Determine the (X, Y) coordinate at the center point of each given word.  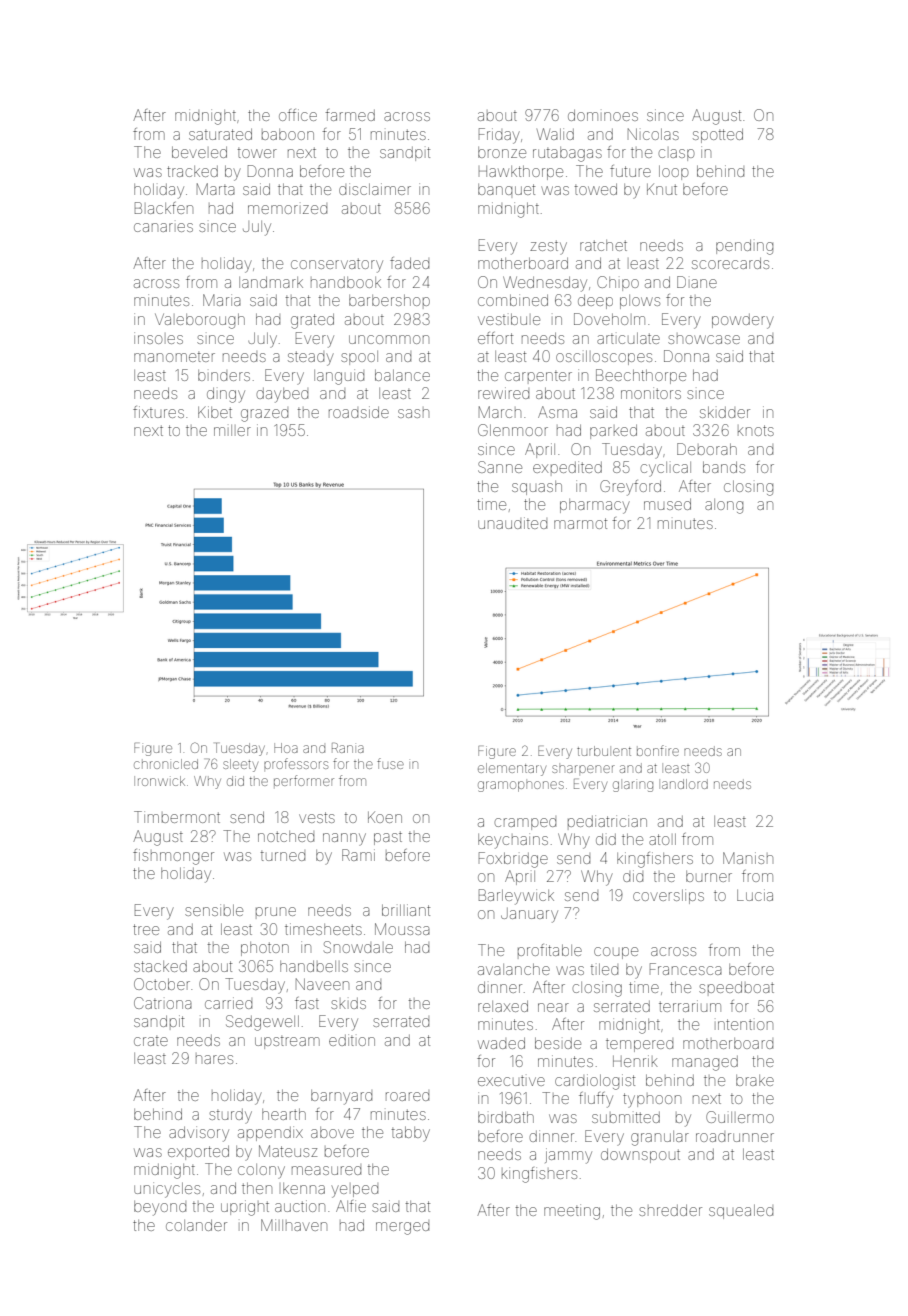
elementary (512, 769)
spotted (718, 136)
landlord (685, 784)
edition (352, 1040)
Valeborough (200, 321)
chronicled (166, 764)
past (388, 838)
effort (495, 338)
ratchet (603, 245)
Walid (555, 134)
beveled (199, 152)
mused (667, 504)
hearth (284, 1114)
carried (228, 1003)
